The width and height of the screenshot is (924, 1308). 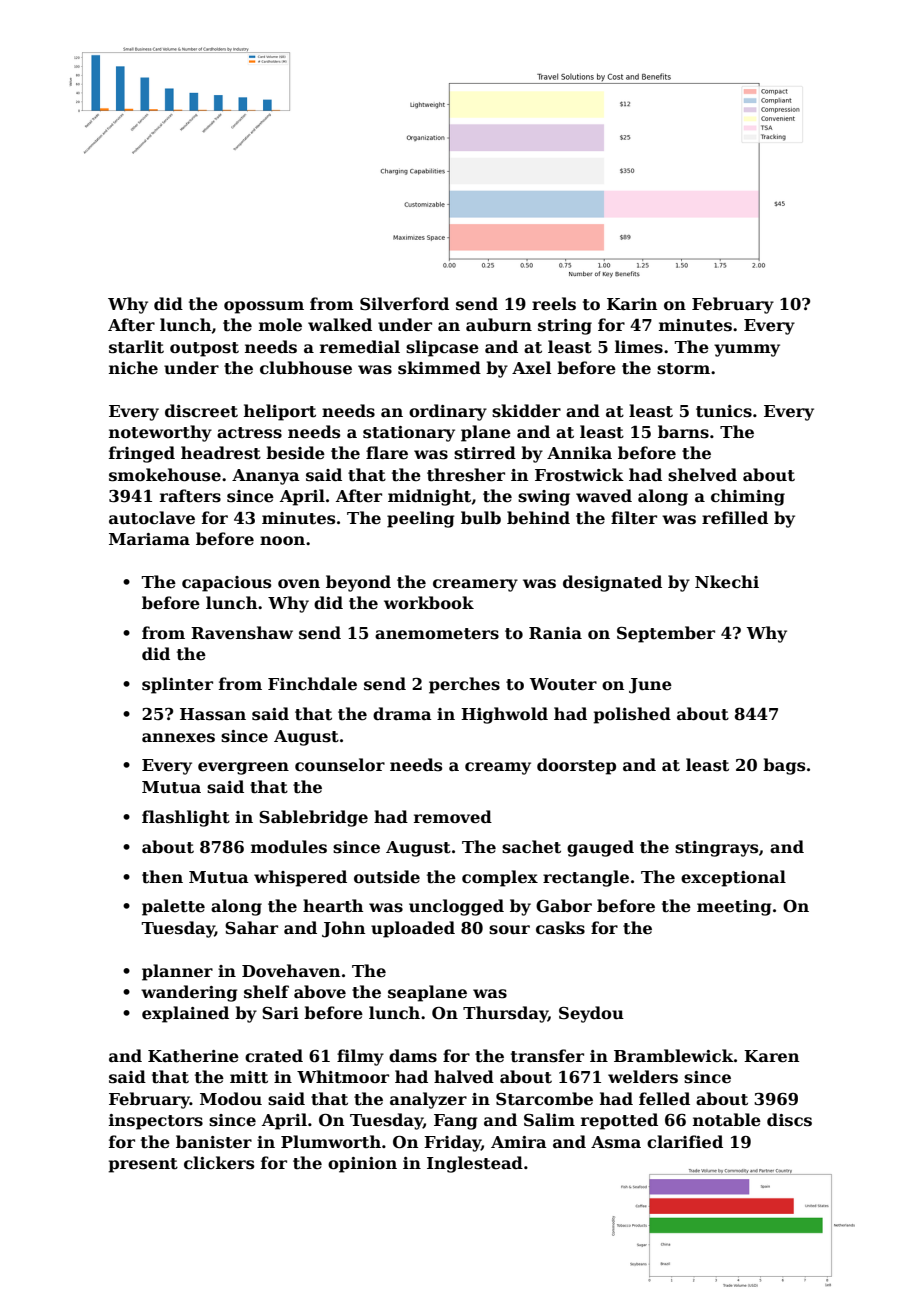 What do you see at coordinates (702, 475) in the screenshot?
I see `shelved` at bounding box center [702, 475].
